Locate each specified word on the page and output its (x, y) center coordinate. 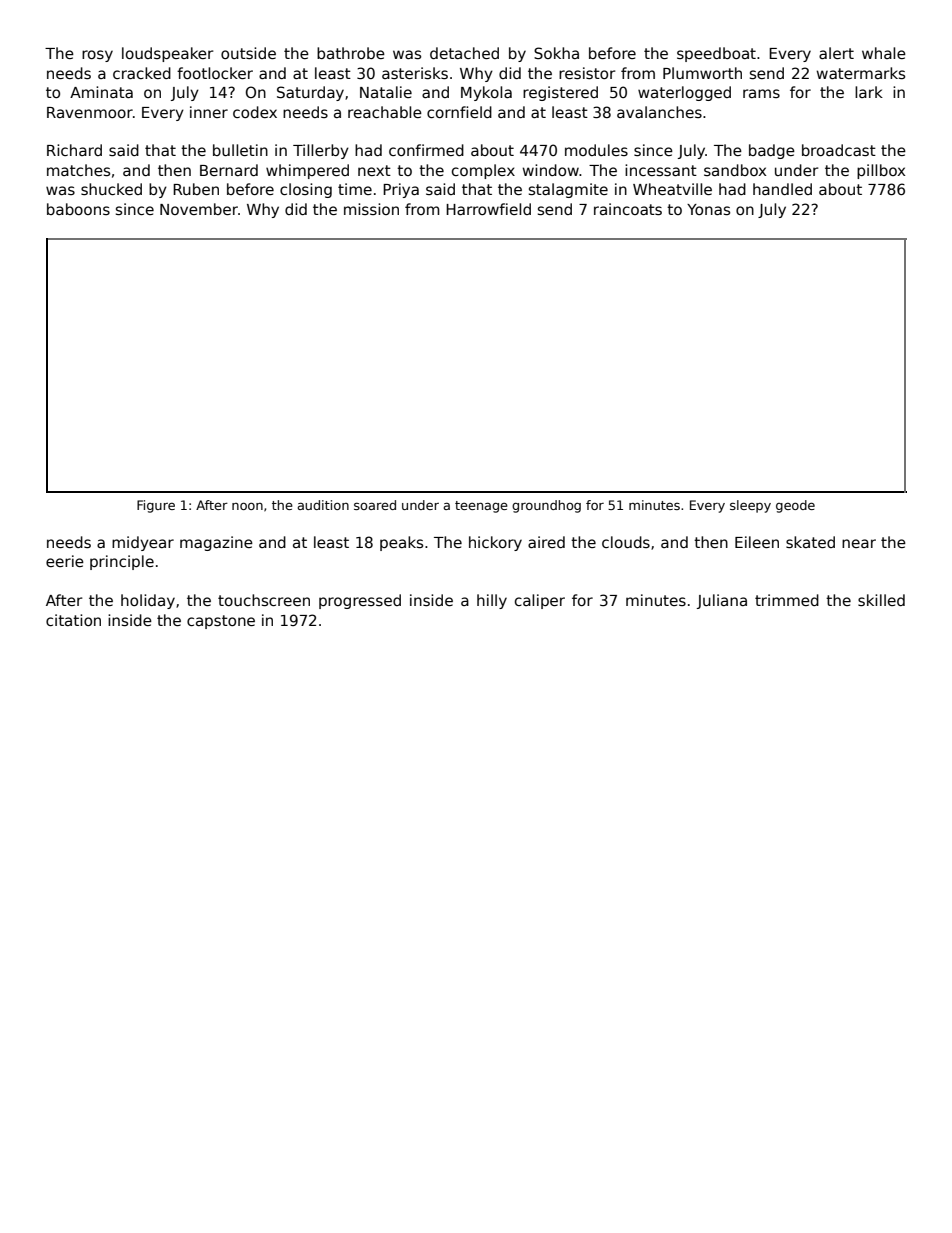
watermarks (860, 73)
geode (795, 506)
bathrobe (351, 53)
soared (375, 505)
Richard (74, 150)
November (199, 209)
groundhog (546, 506)
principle (122, 562)
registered (560, 93)
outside (248, 53)
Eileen (757, 542)
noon (247, 506)
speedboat (716, 54)
